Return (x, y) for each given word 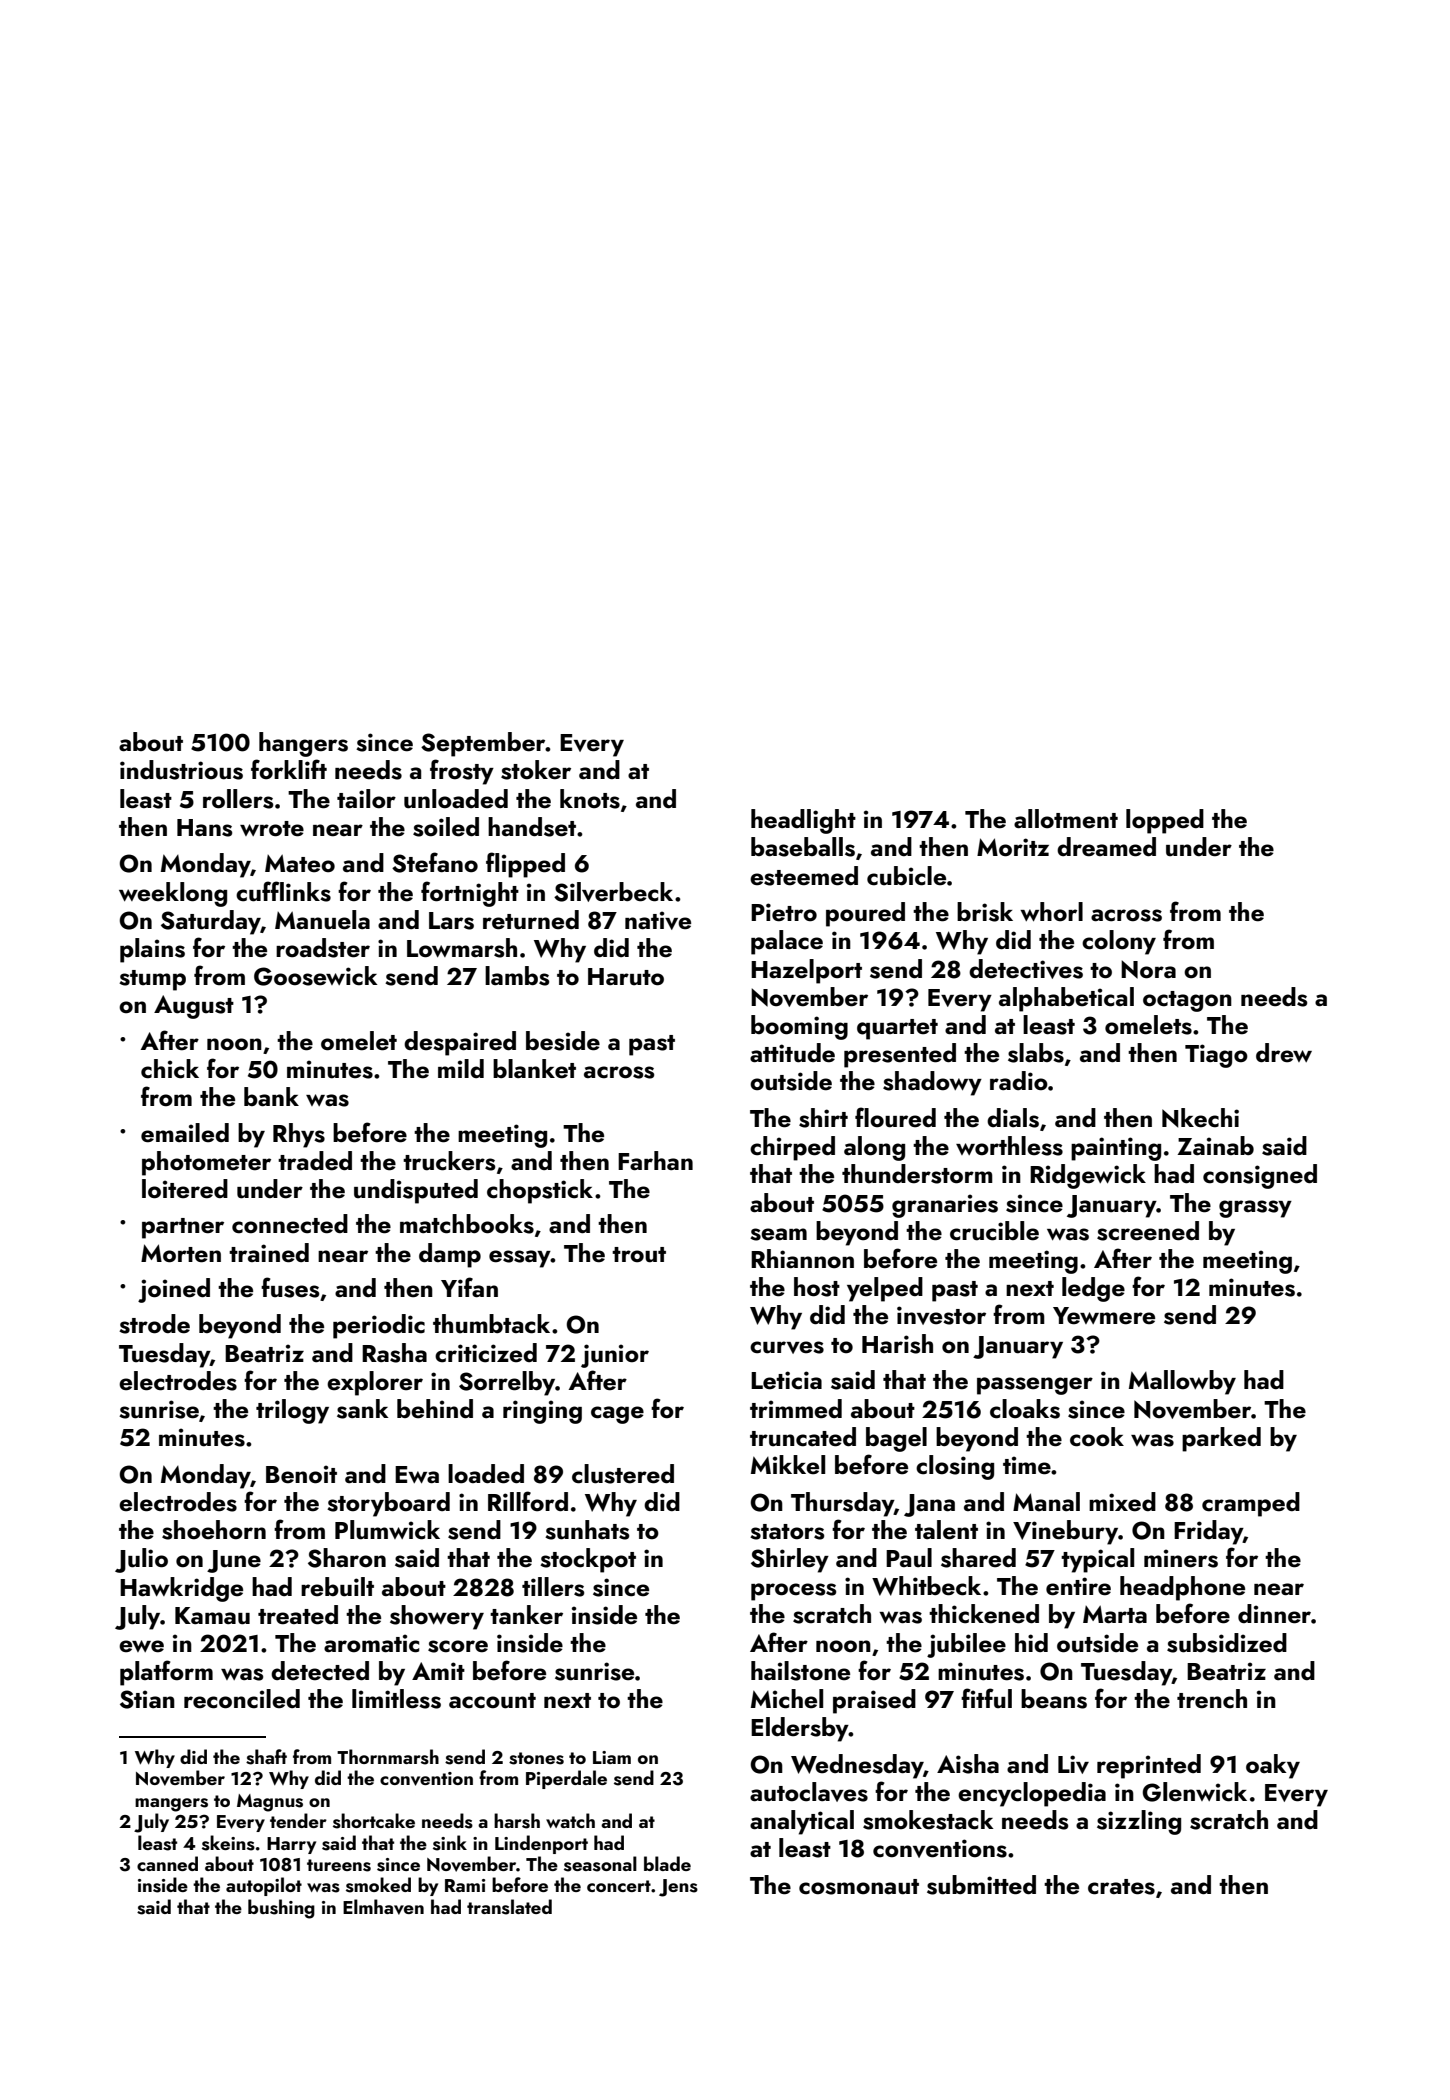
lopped (1165, 821)
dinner (1274, 1614)
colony (1119, 942)
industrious (181, 770)
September (483, 744)
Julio (141, 1560)
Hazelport (806, 971)
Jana (929, 1505)
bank (271, 1096)
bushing (281, 1909)
